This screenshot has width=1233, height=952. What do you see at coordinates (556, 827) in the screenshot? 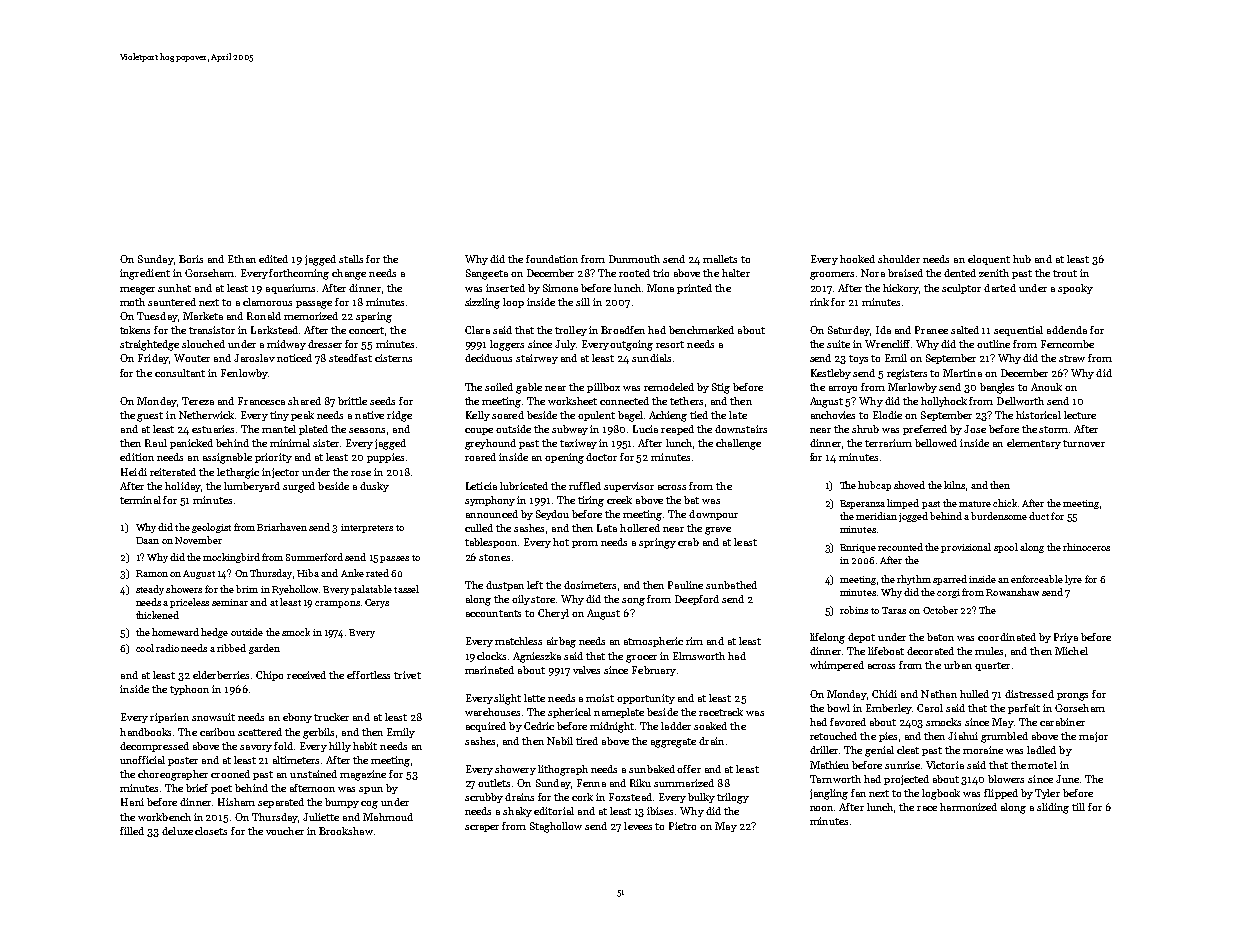
I see `Staghollow` at bounding box center [556, 827].
